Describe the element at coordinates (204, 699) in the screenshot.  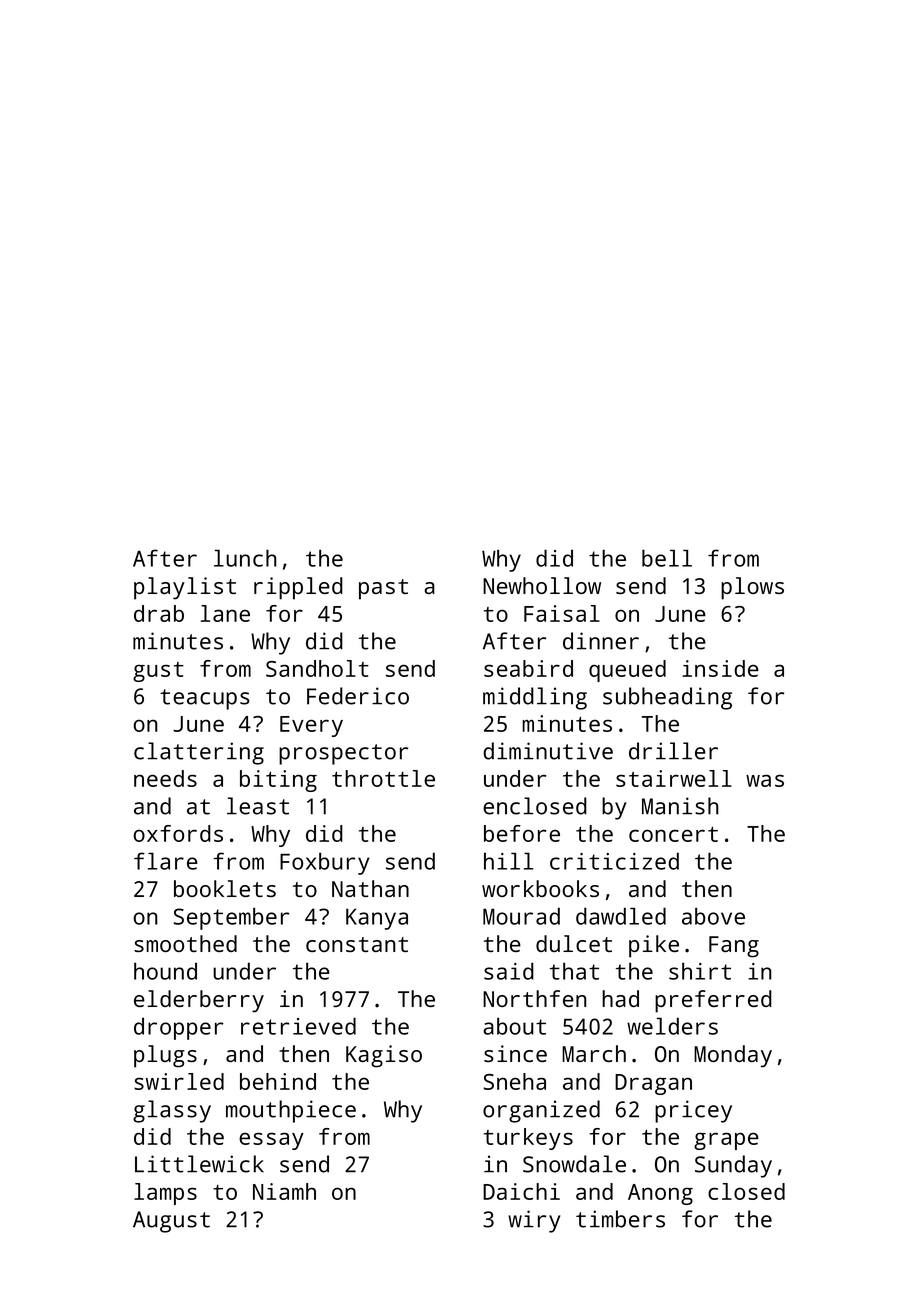
I see `teacups` at that location.
